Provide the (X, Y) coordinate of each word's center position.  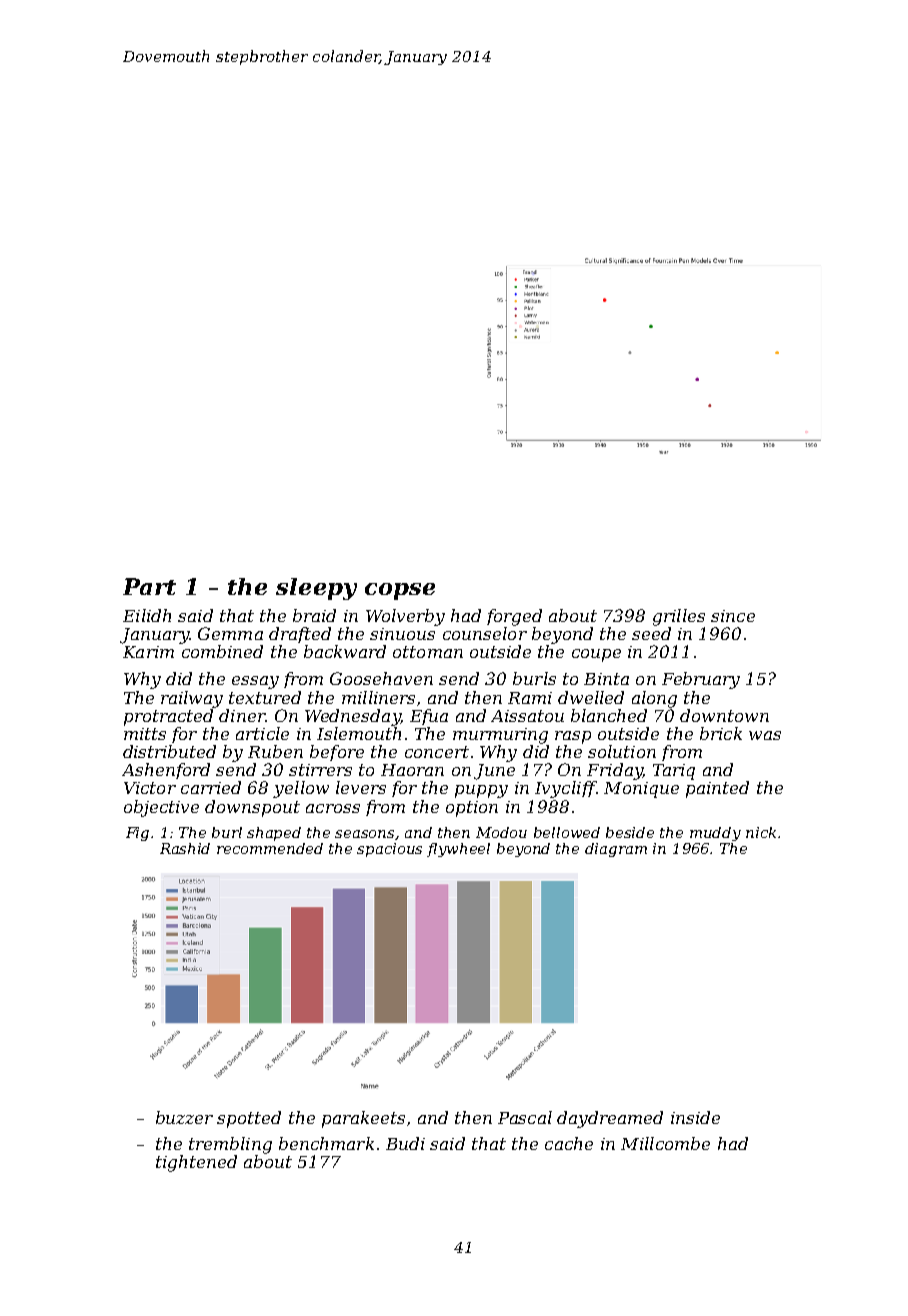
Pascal (525, 1117)
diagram (616, 850)
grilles (679, 617)
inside (695, 1117)
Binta (606, 679)
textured (265, 697)
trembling (230, 1145)
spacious (389, 850)
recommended (270, 848)
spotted (249, 1119)
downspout (252, 808)
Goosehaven (381, 678)
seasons (364, 834)
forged (514, 617)
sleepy (316, 589)
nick (761, 832)
